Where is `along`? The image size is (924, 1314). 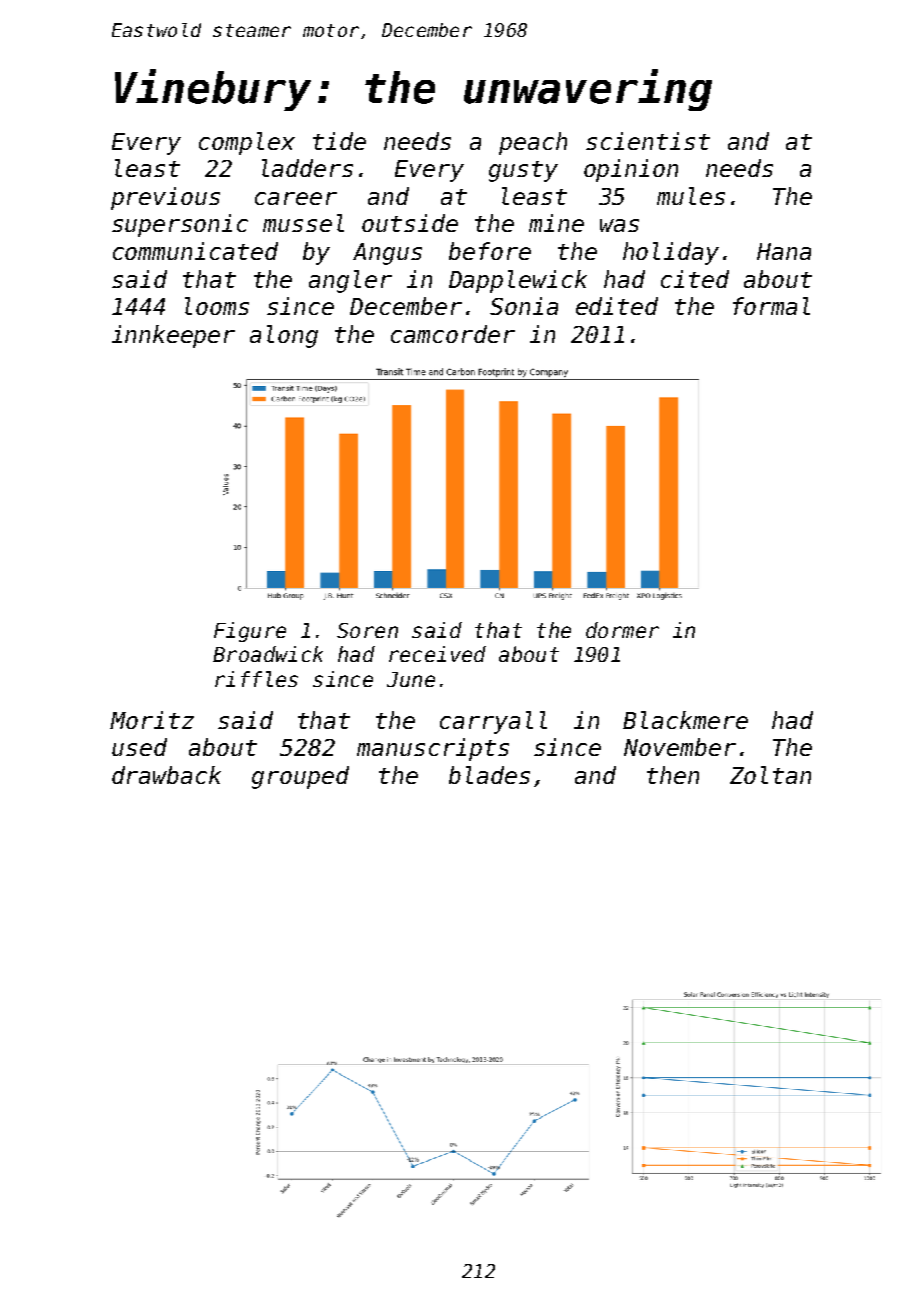
along is located at coordinates (284, 336).
